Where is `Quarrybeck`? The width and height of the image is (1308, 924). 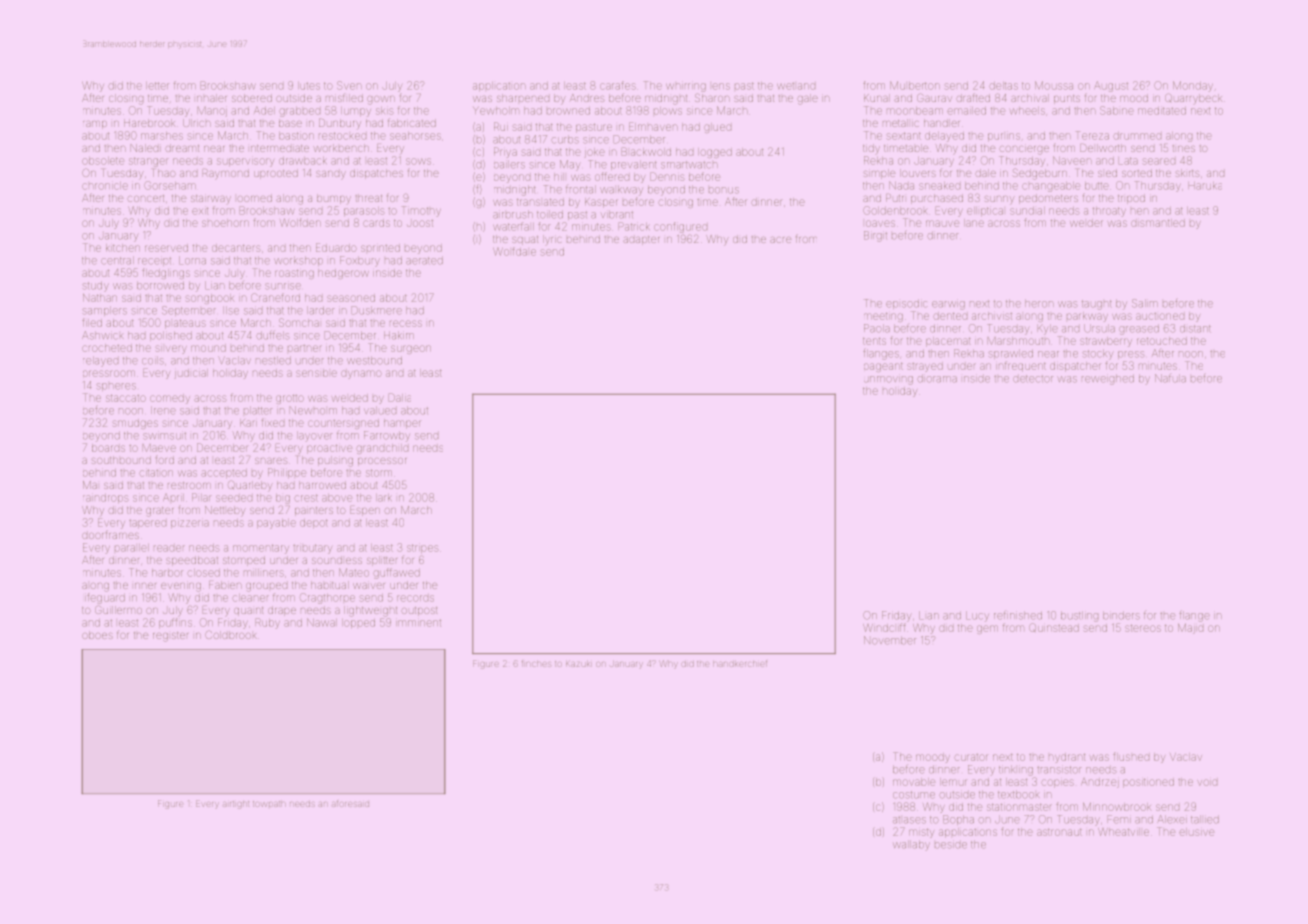
Quarrybeck is located at coordinates (1193, 98).
